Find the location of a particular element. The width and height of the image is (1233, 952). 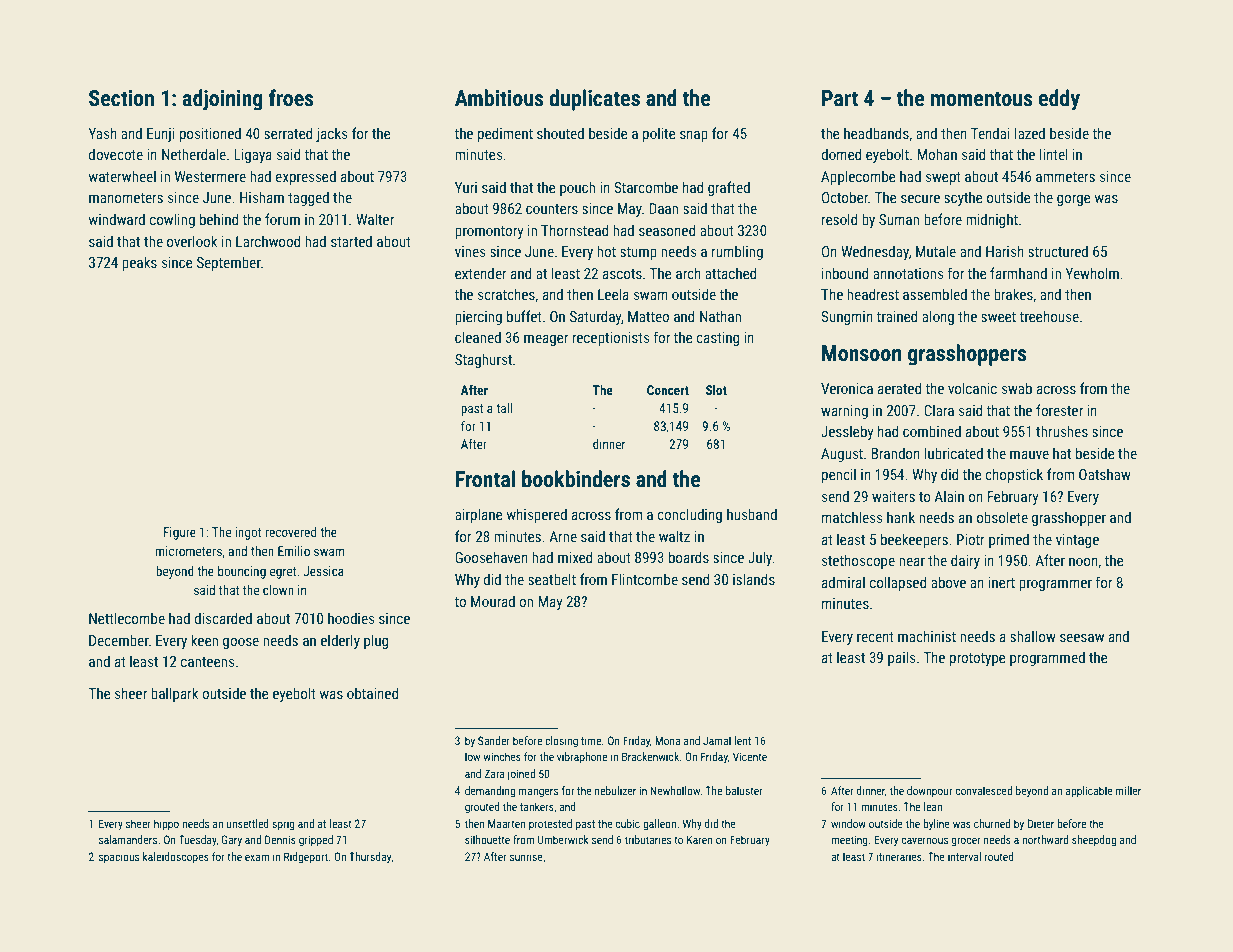

forum is located at coordinates (282, 219).
